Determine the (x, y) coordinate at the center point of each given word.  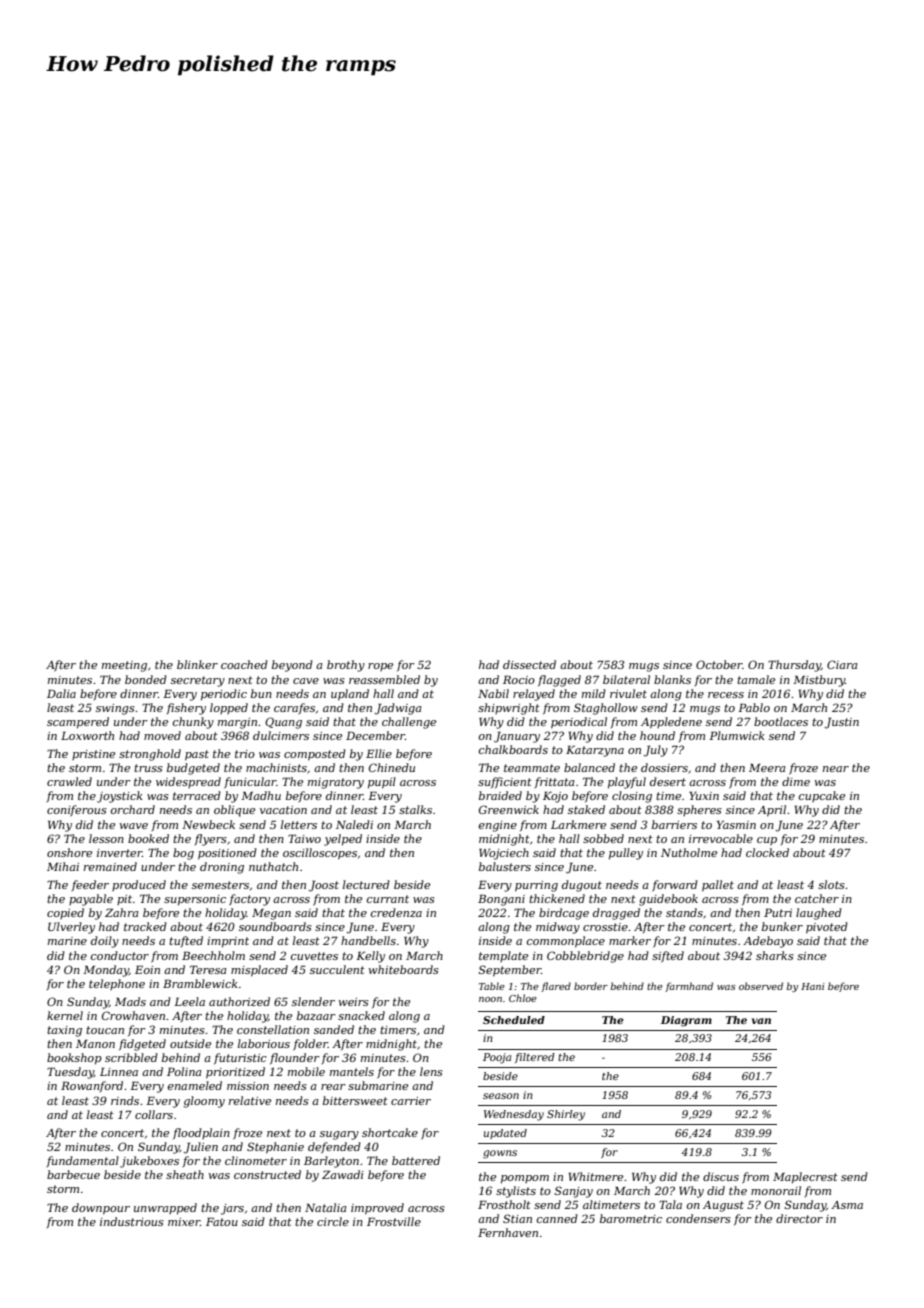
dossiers (664, 767)
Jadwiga (398, 709)
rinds (125, 1100)
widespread (188, 782)
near (836, 769)
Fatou (222, 1221)
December (375, 735)
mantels (352, 1071)
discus (721, 1176)
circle (333, 1221)
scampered (78, 723)
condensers (698, 1218)
